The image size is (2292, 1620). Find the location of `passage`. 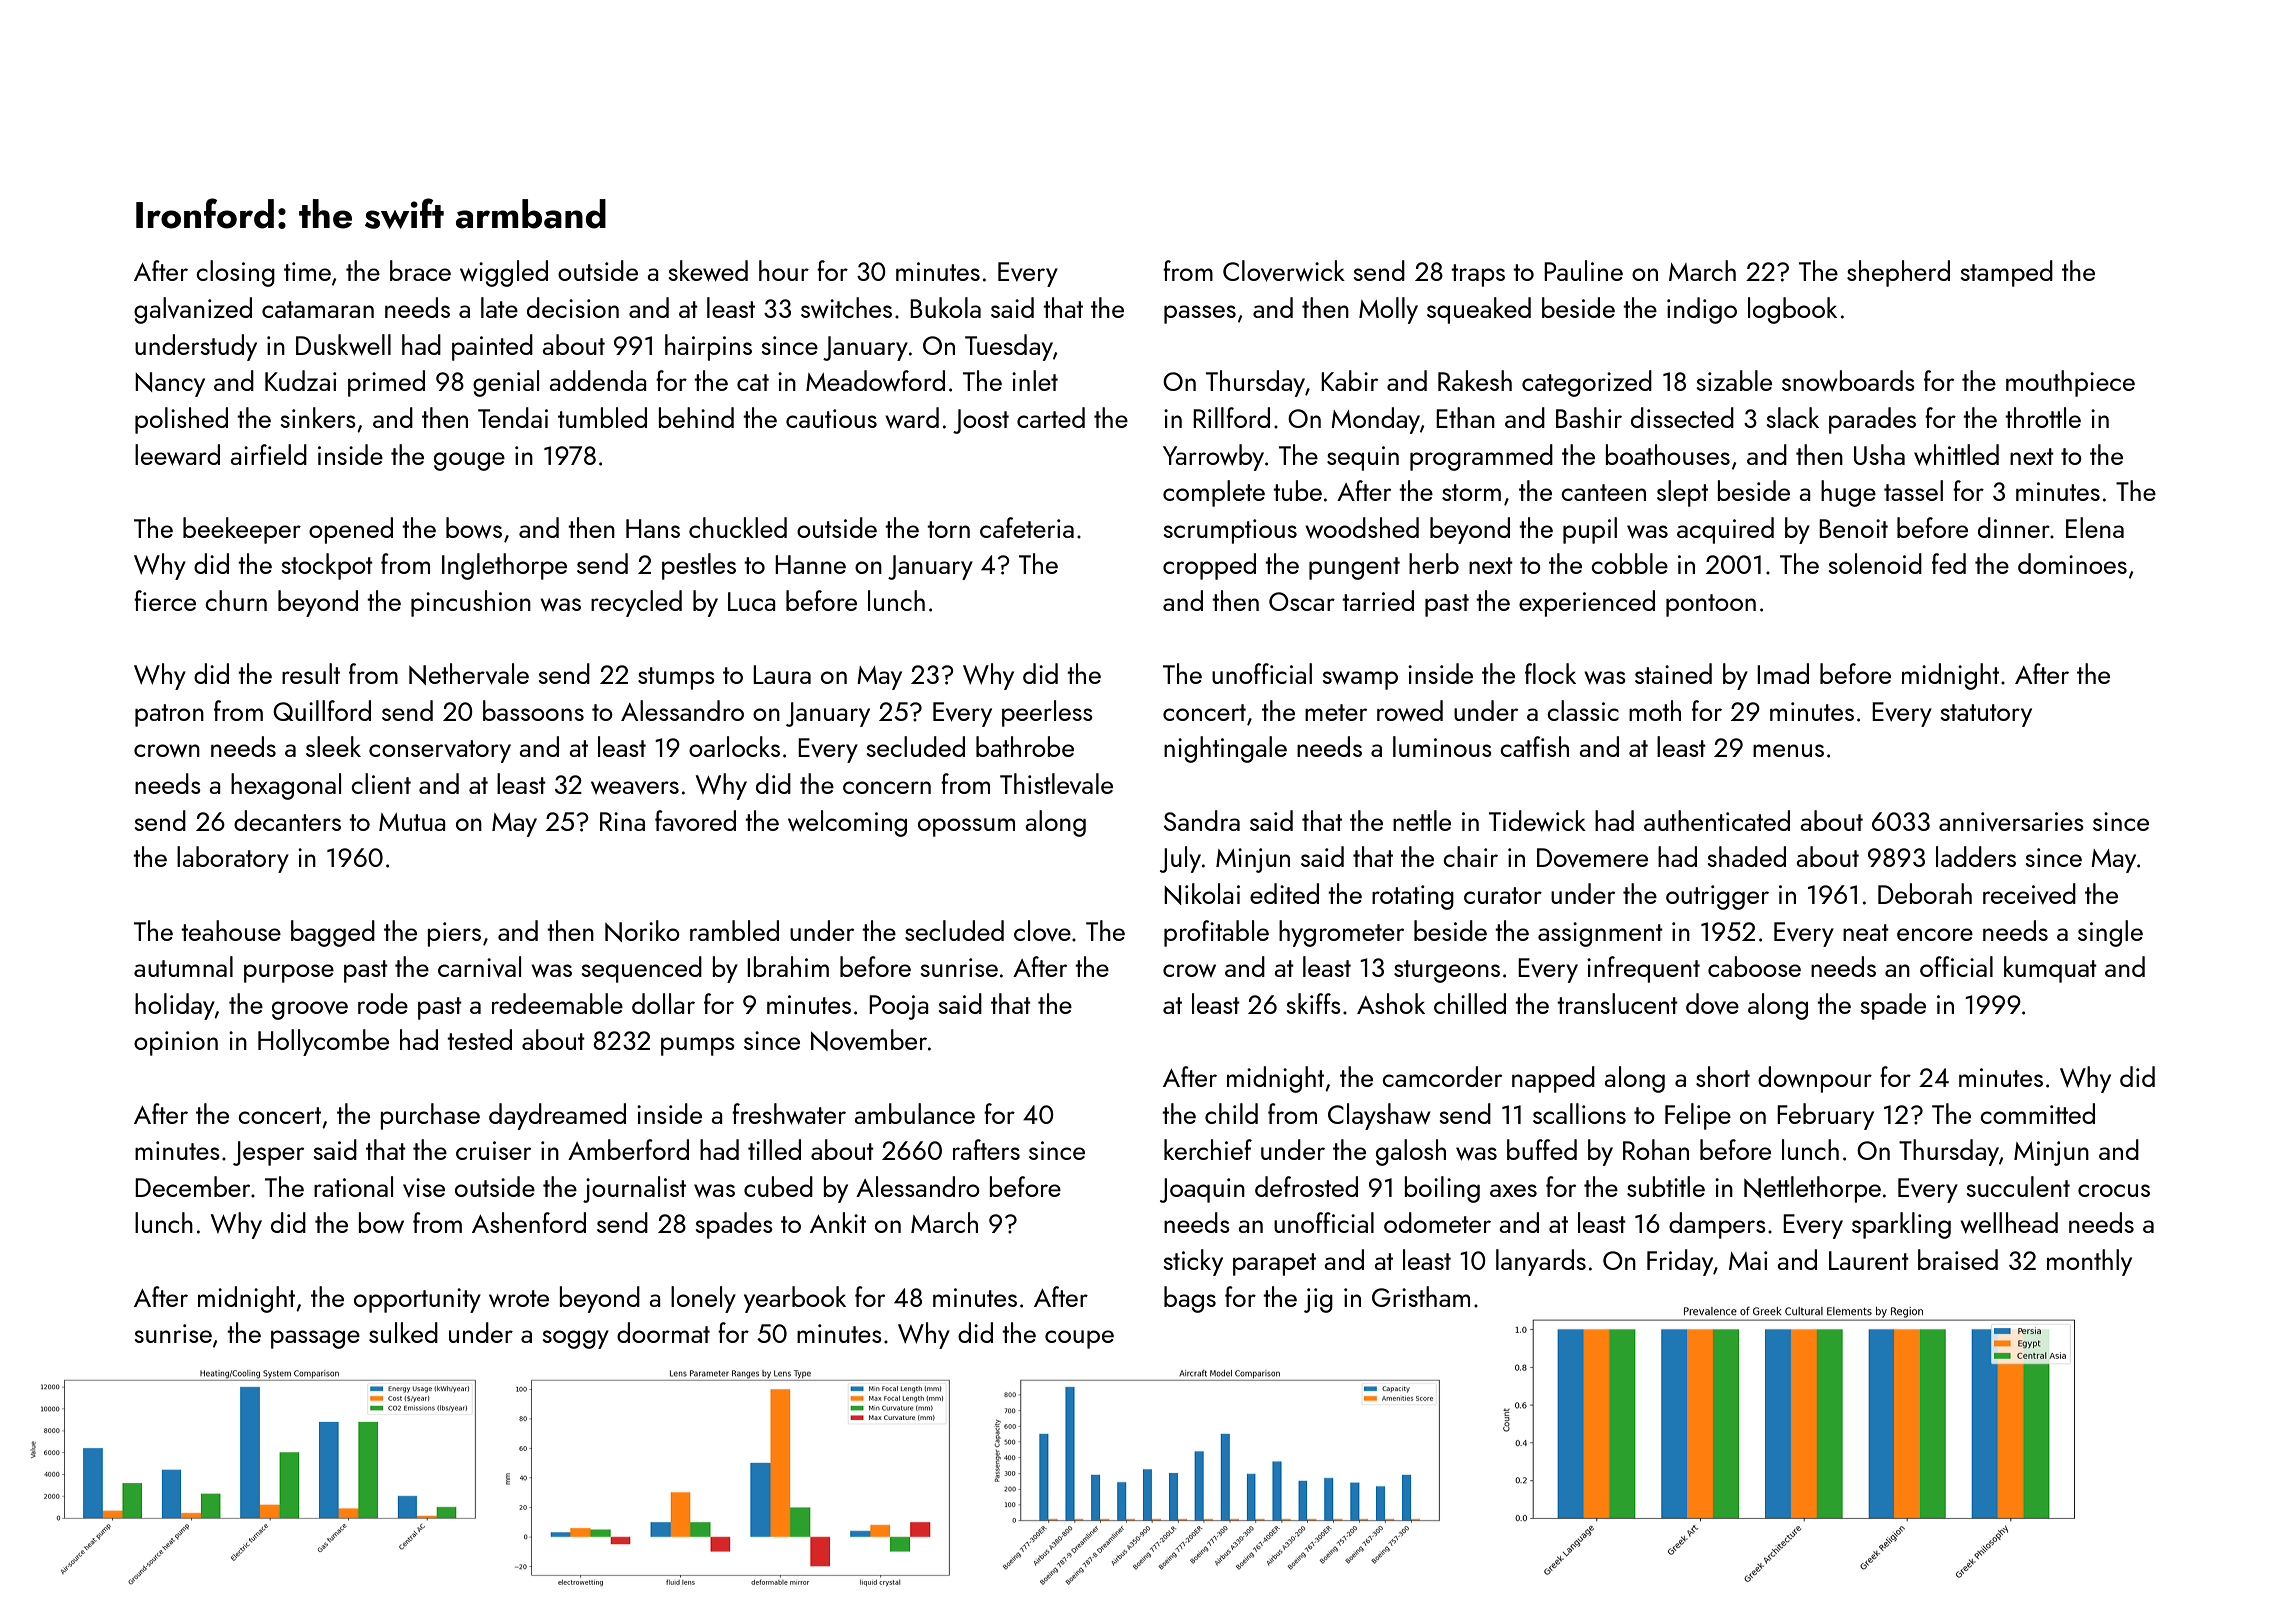

passage is located at coordinates (315, 1339).
